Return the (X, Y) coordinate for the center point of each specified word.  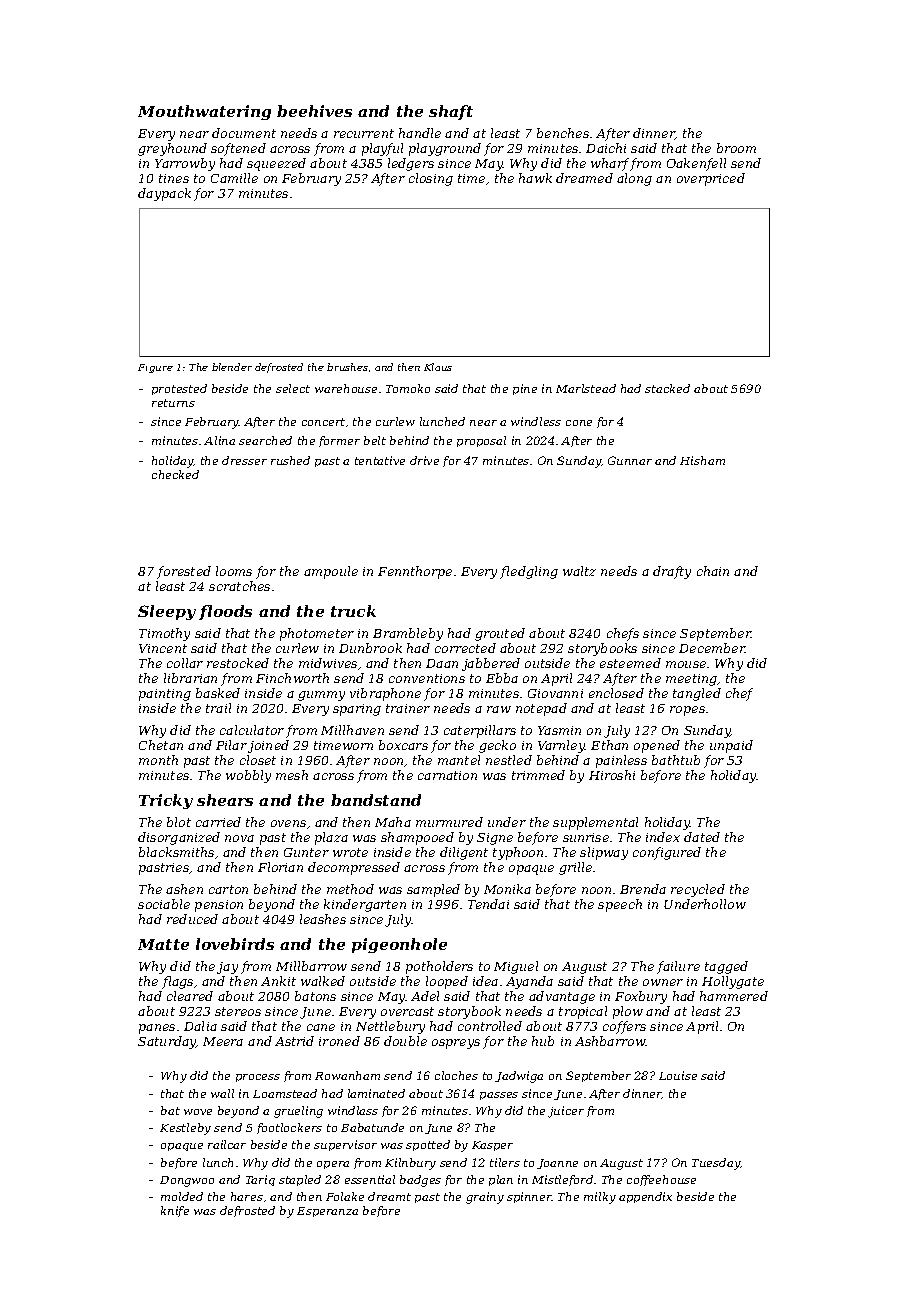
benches (563, 133)
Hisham (702, 460)
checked (175, 474)
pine (525, 389)
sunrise (586, 837)
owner (663, 982)
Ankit (278, 981)
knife (175, 1211)
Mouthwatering (204, 112)
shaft (451, 112)
